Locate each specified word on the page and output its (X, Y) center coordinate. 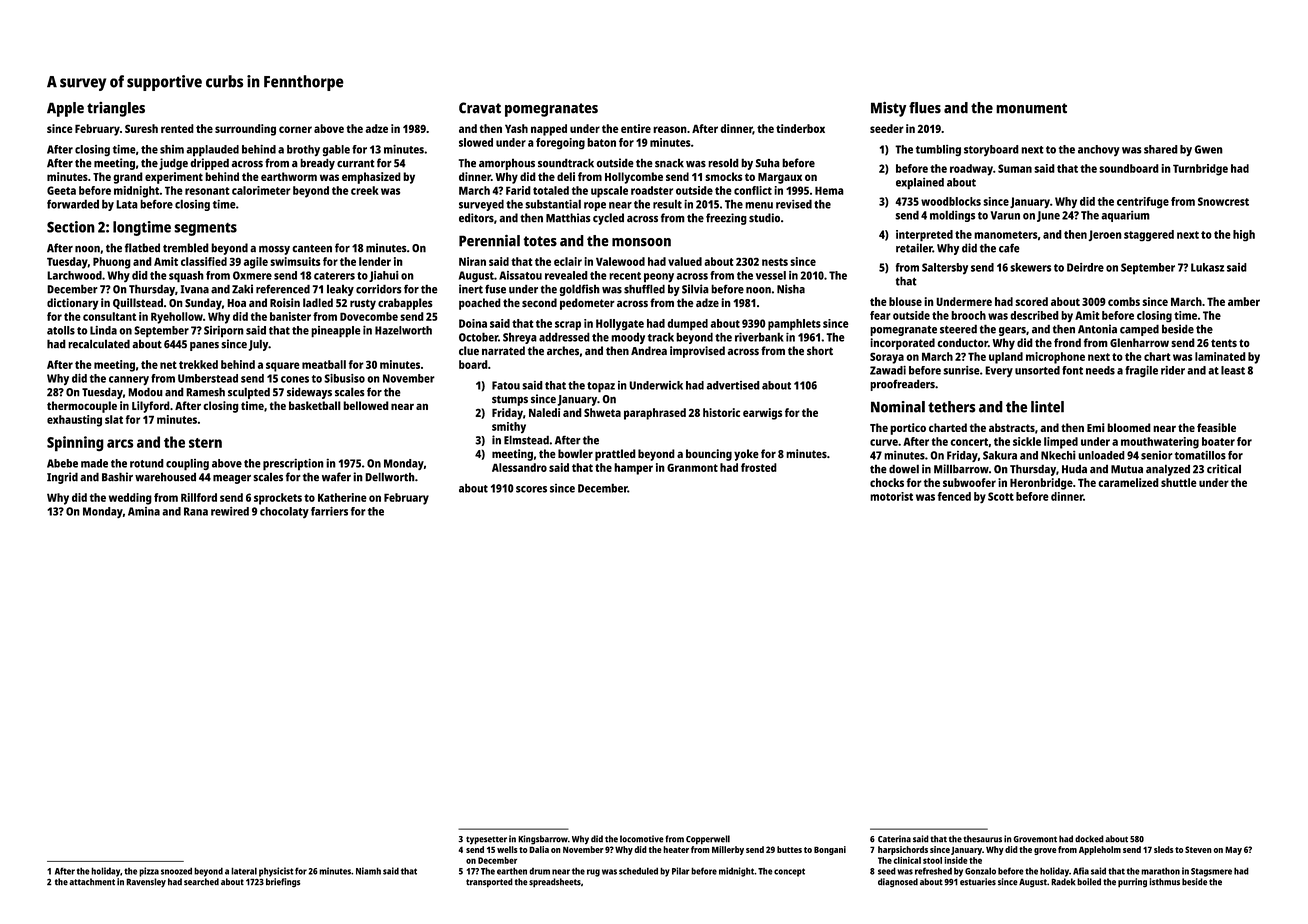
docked (1089, 839)
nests (775, 262)
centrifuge (1143, 202)
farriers (329, 511)
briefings (283, 883)
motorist (891, 496)
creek (365, 190)
